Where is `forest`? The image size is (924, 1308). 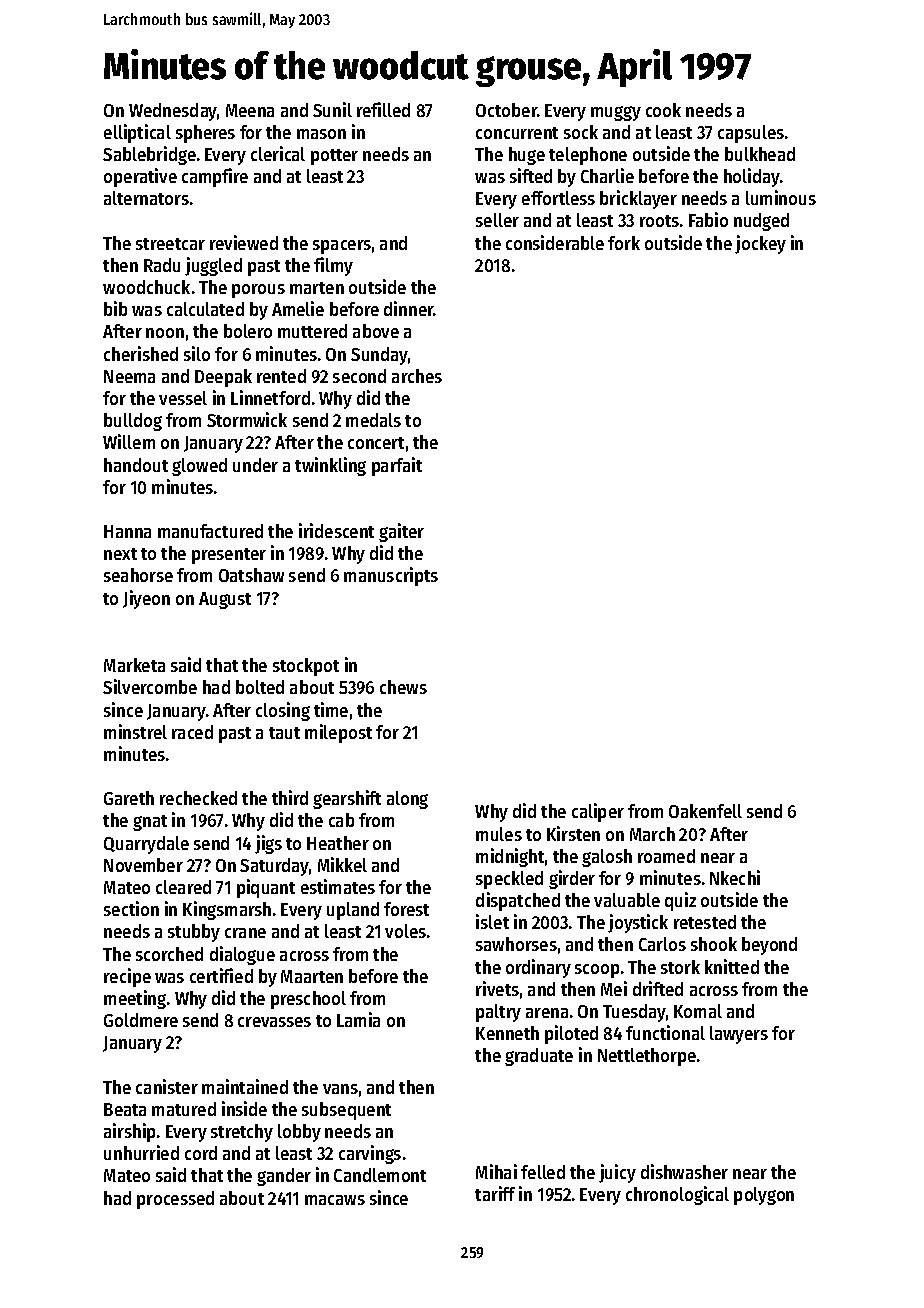 forest is located at coordinates (406, 909).
